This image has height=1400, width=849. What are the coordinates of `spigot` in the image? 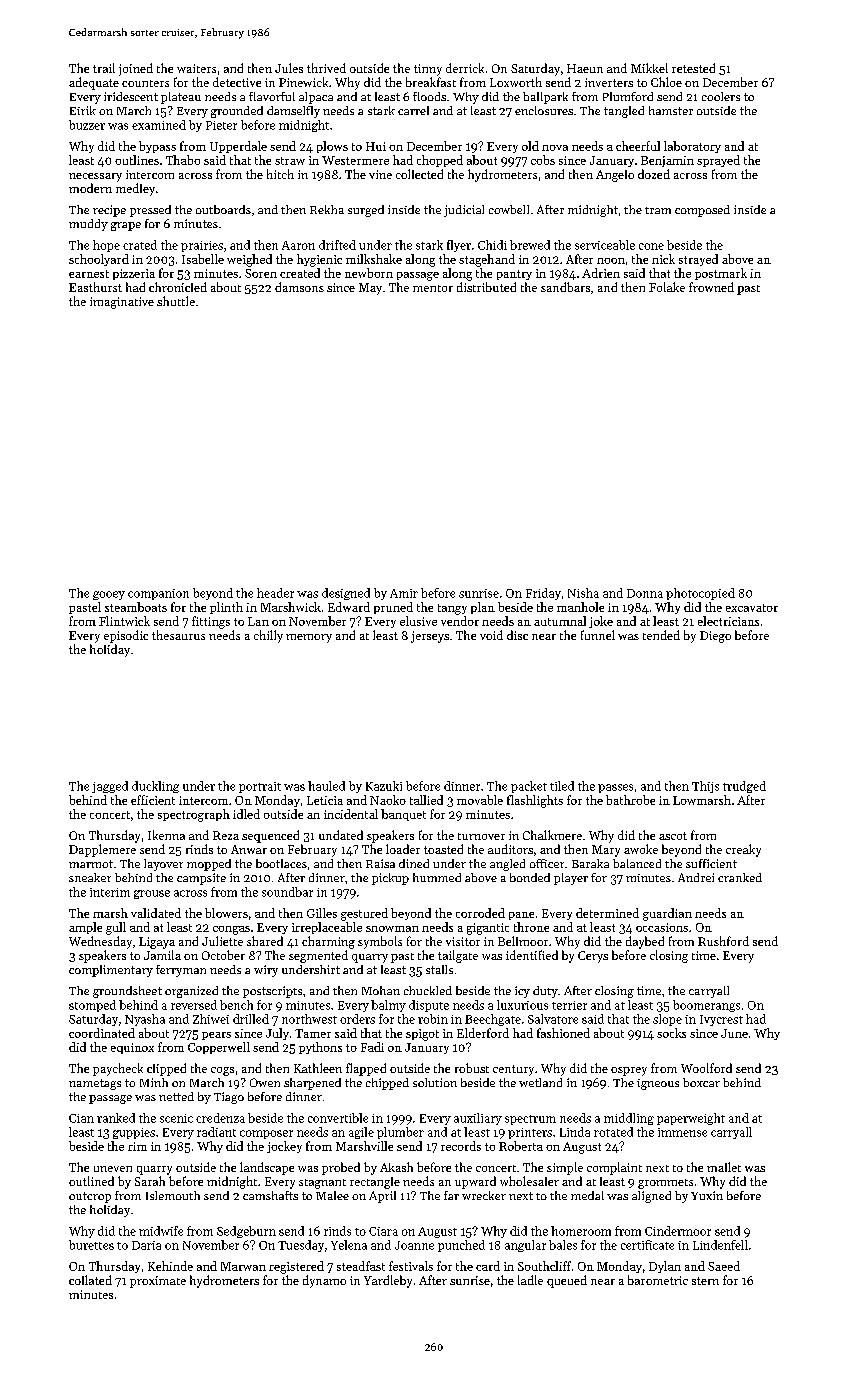 It's located at (422, 1035).
